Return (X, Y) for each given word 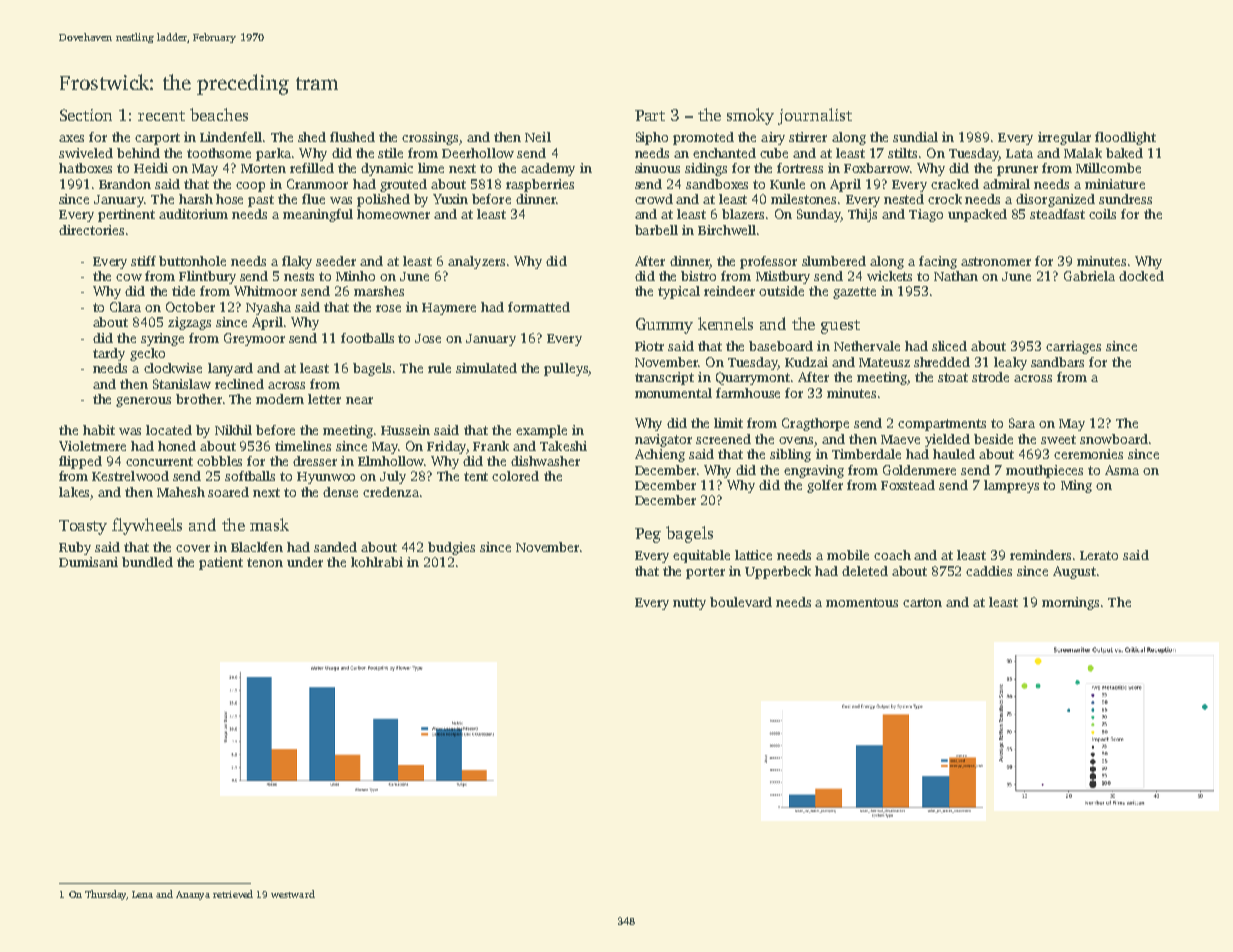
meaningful (318, 215)
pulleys (566, 369)
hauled (954, 454)
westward (293, 894)
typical (679, 292)
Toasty (83, 527)
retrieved (233, 894)
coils (1102, 214)
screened (723, 439)
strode (990, 377)
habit (99, 430)
